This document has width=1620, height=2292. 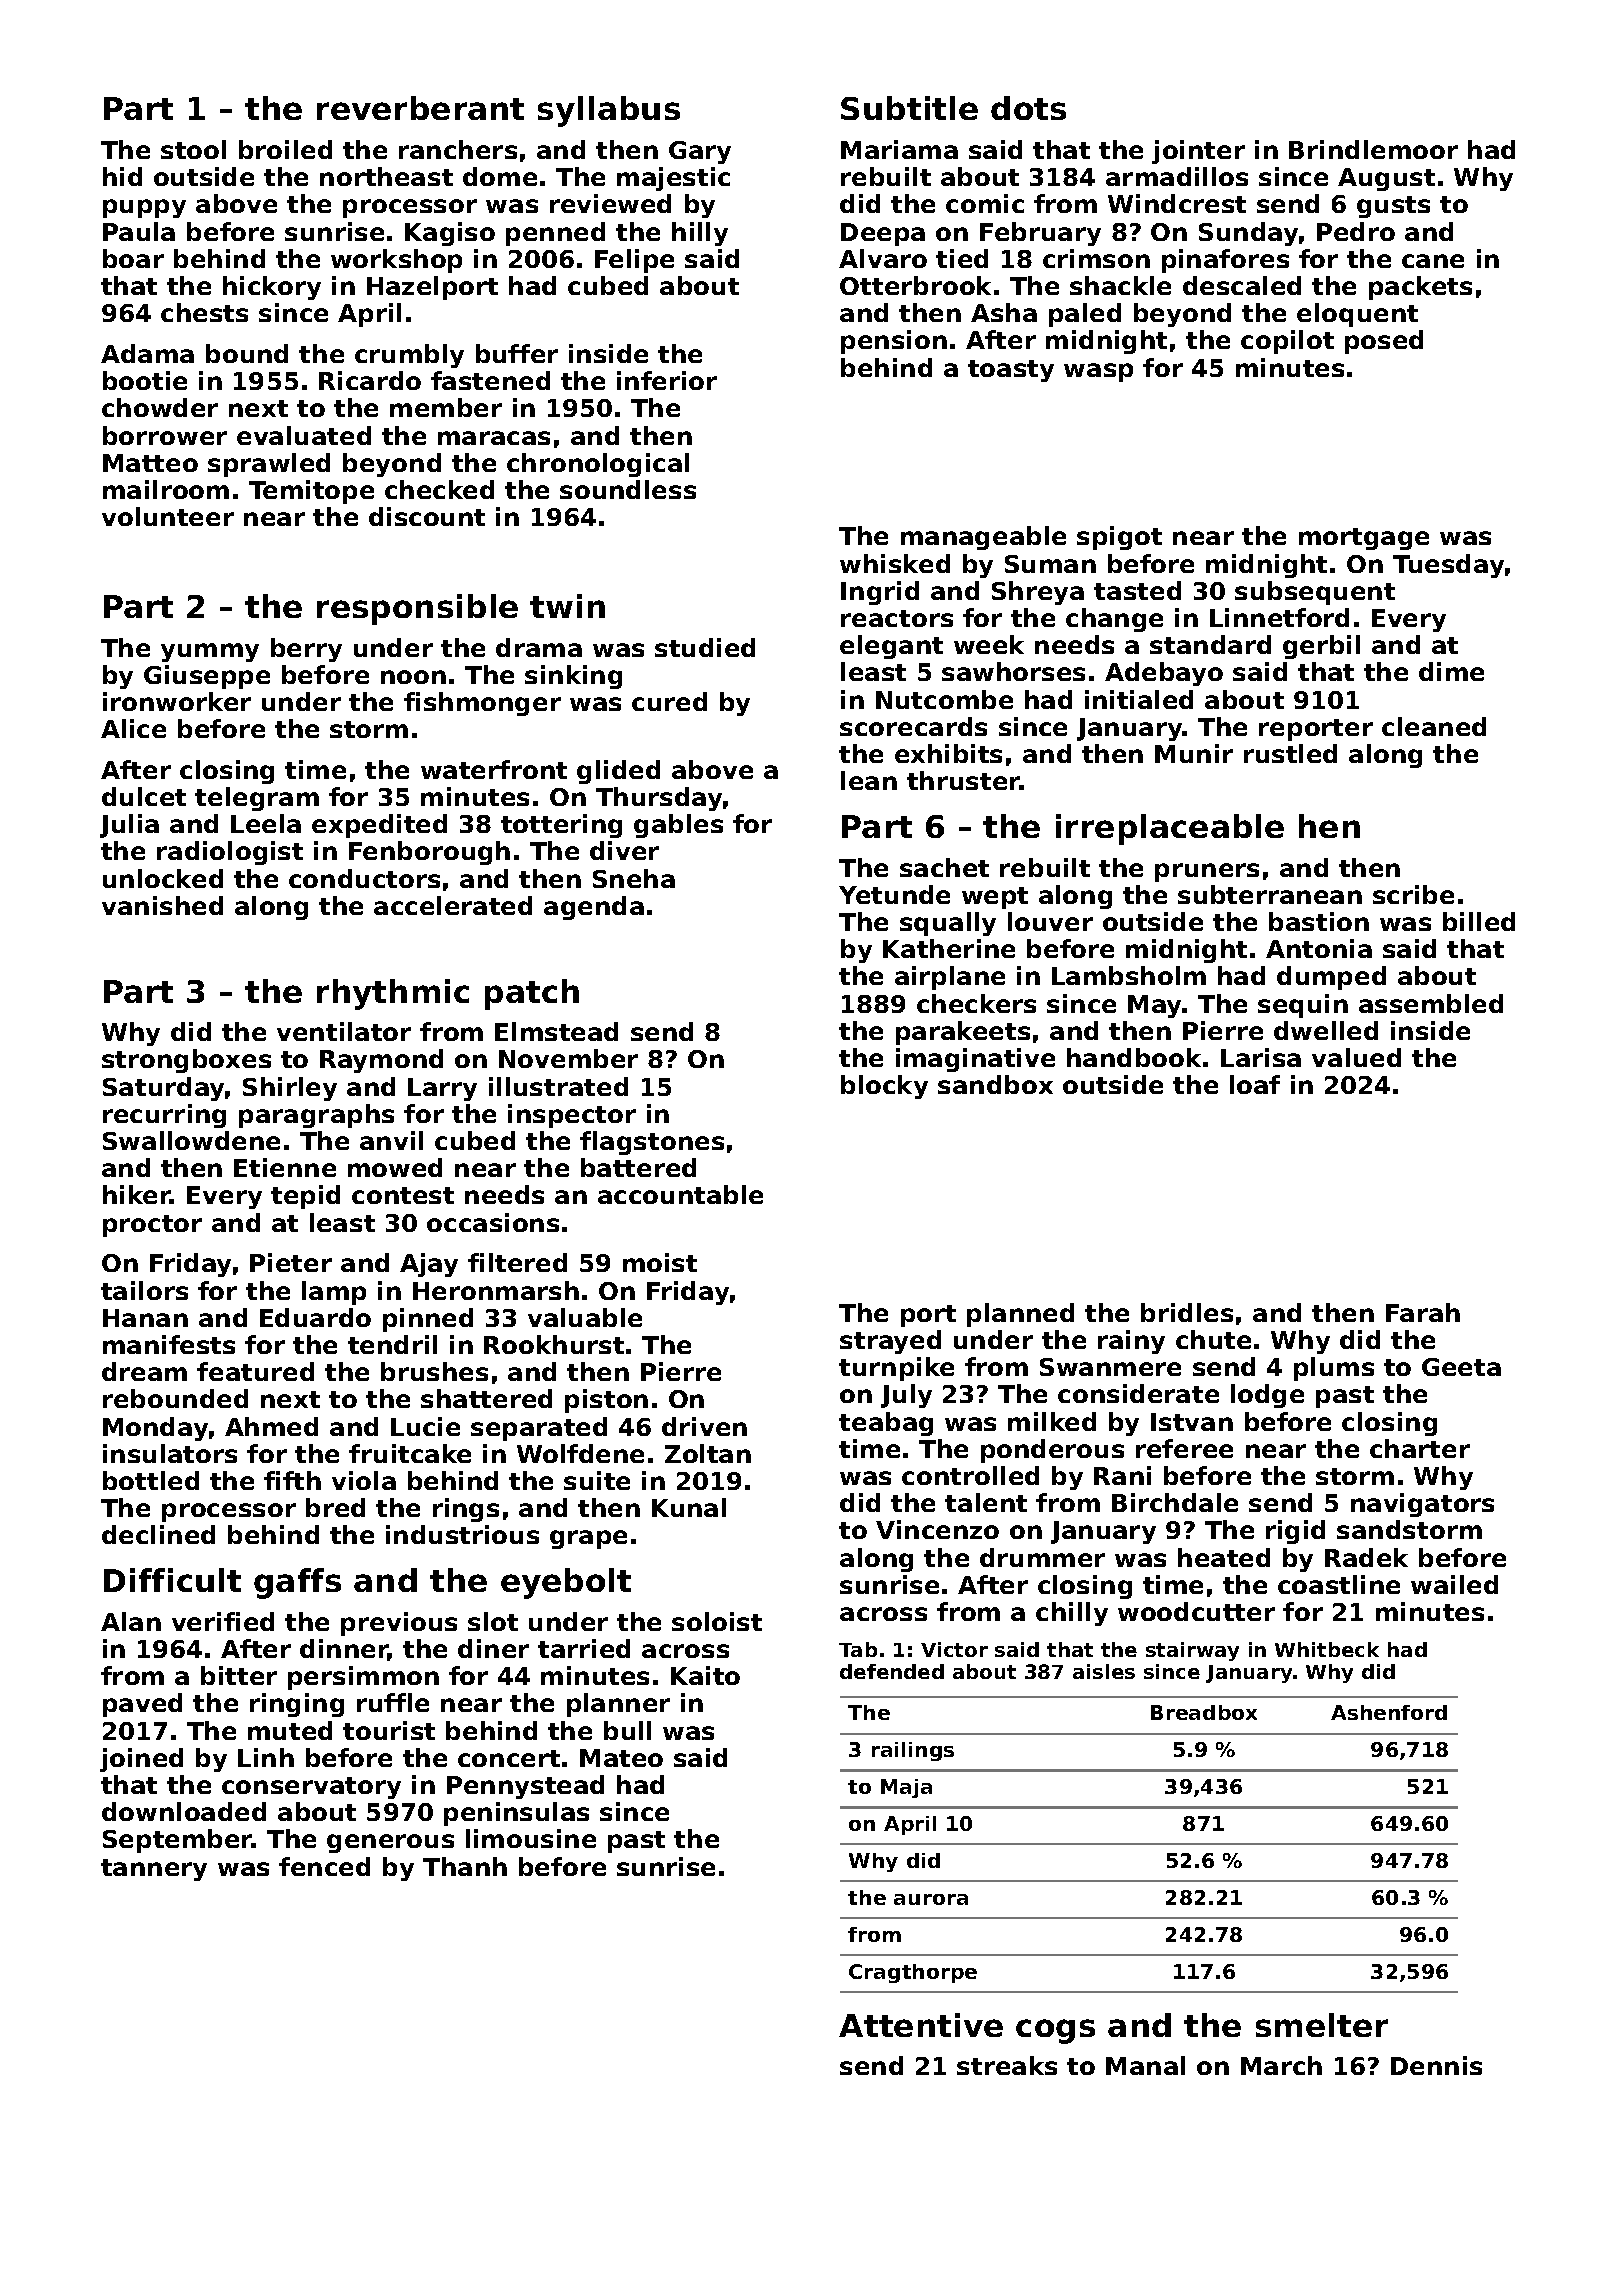 I want to click on Ashenford, so click(x=1389, y=1712).
